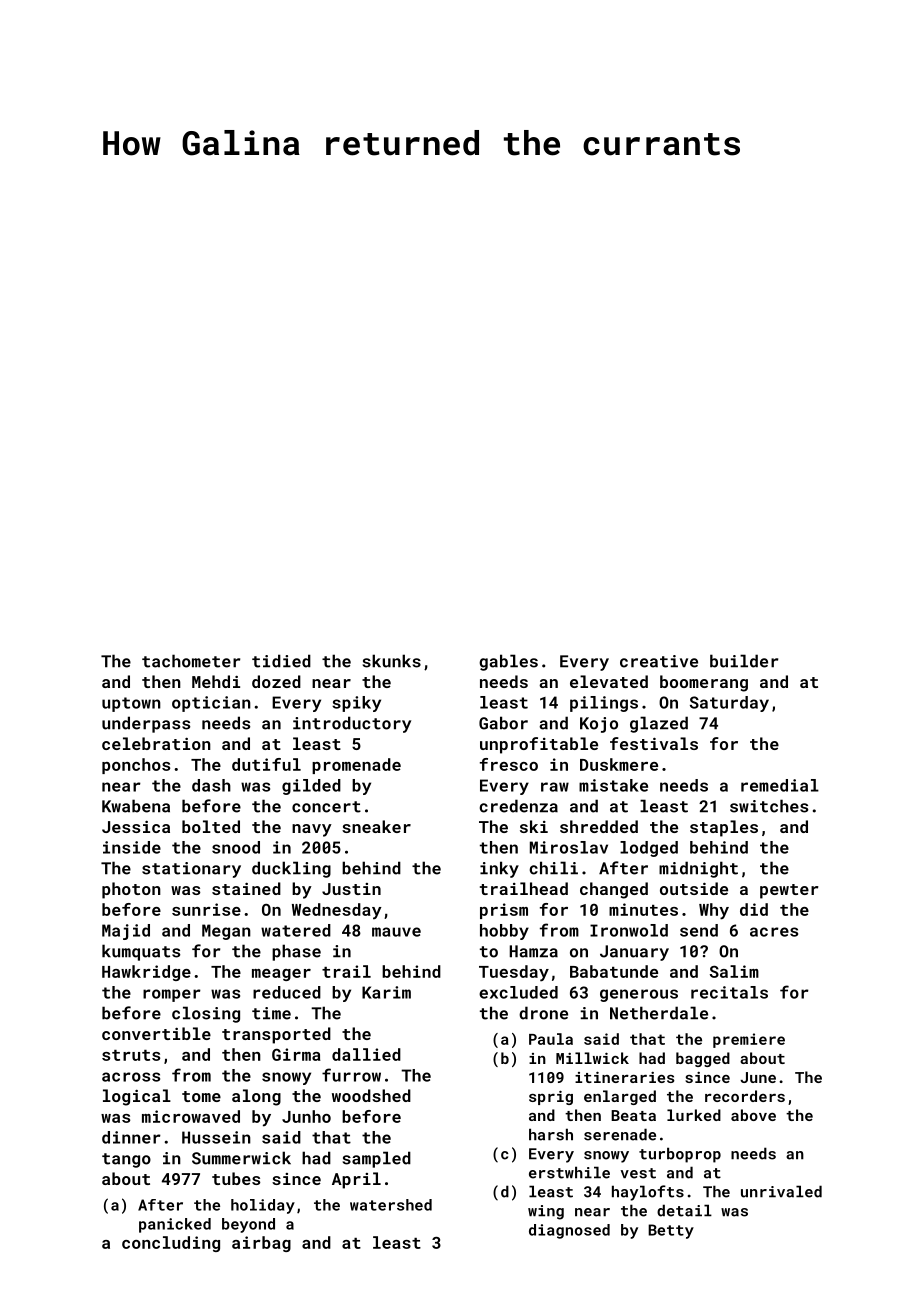 Image resolution: width=924 pixels, height=1308 pixels. I want to click on skunks, so click(391, 661).
